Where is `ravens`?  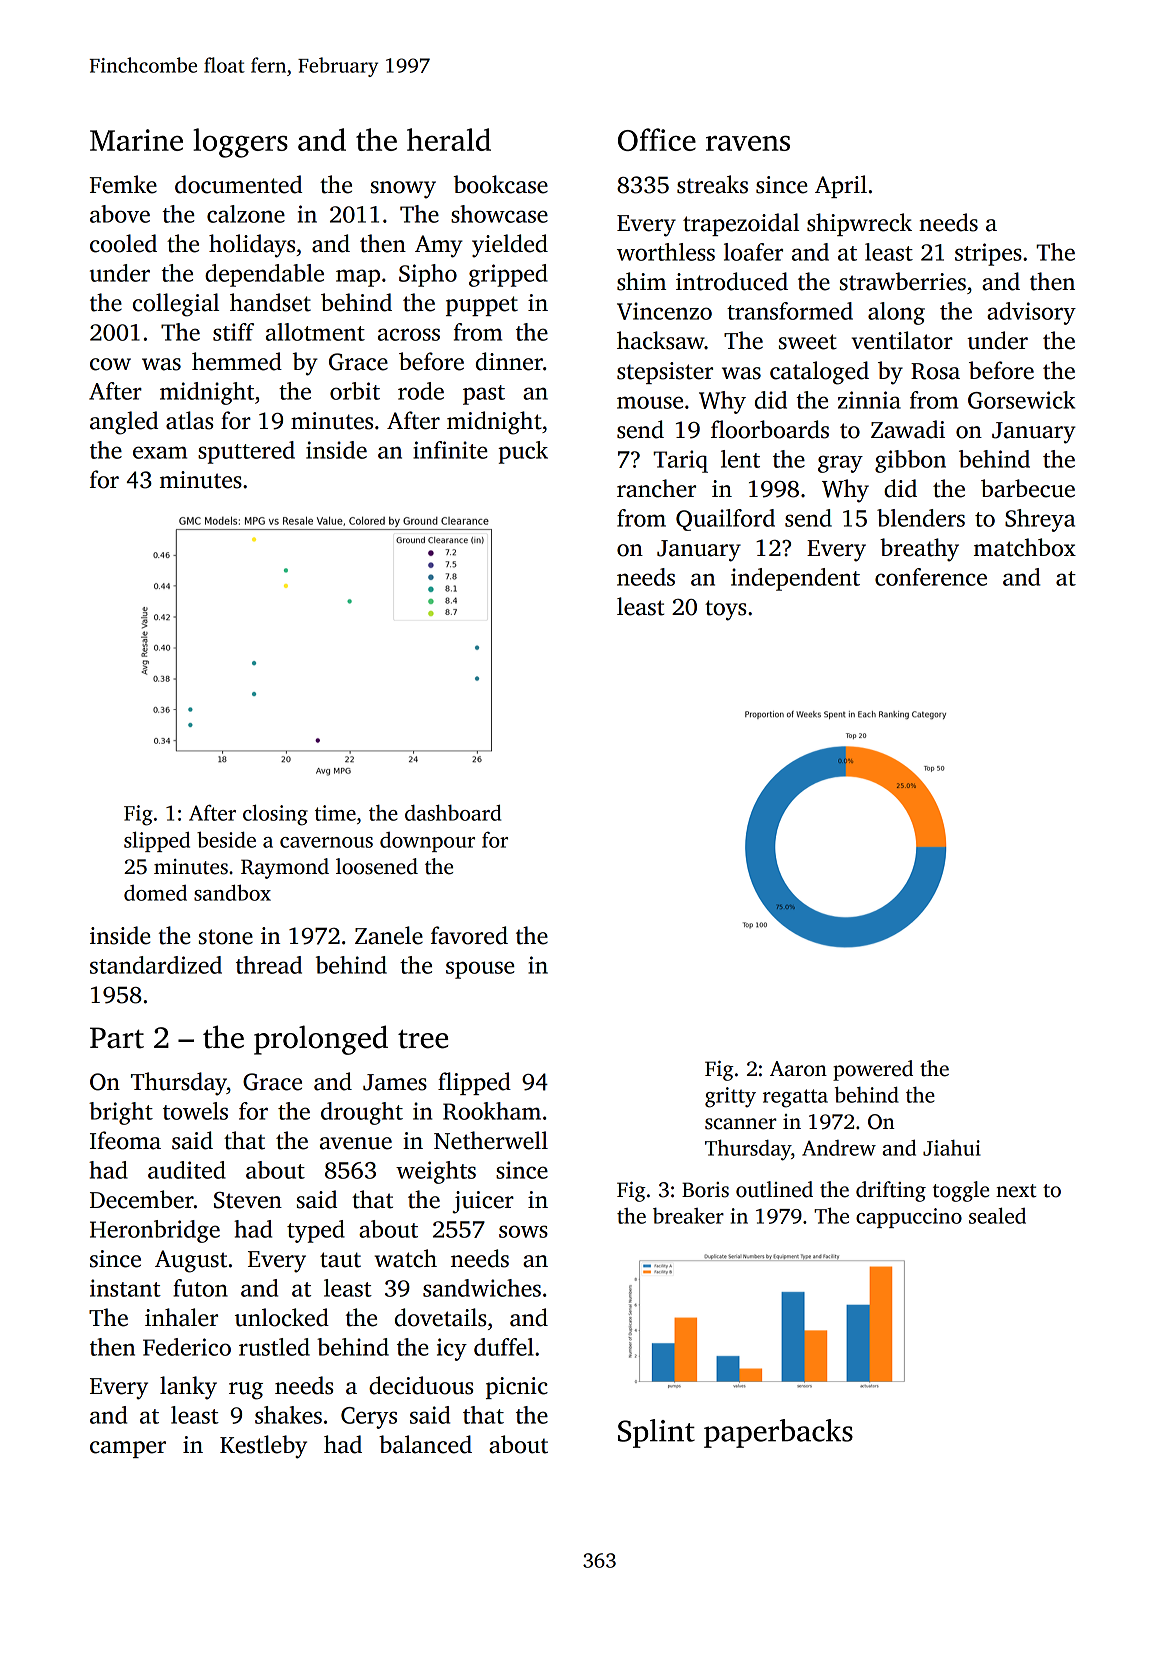 ravens is located at coordinates (748, 143).
